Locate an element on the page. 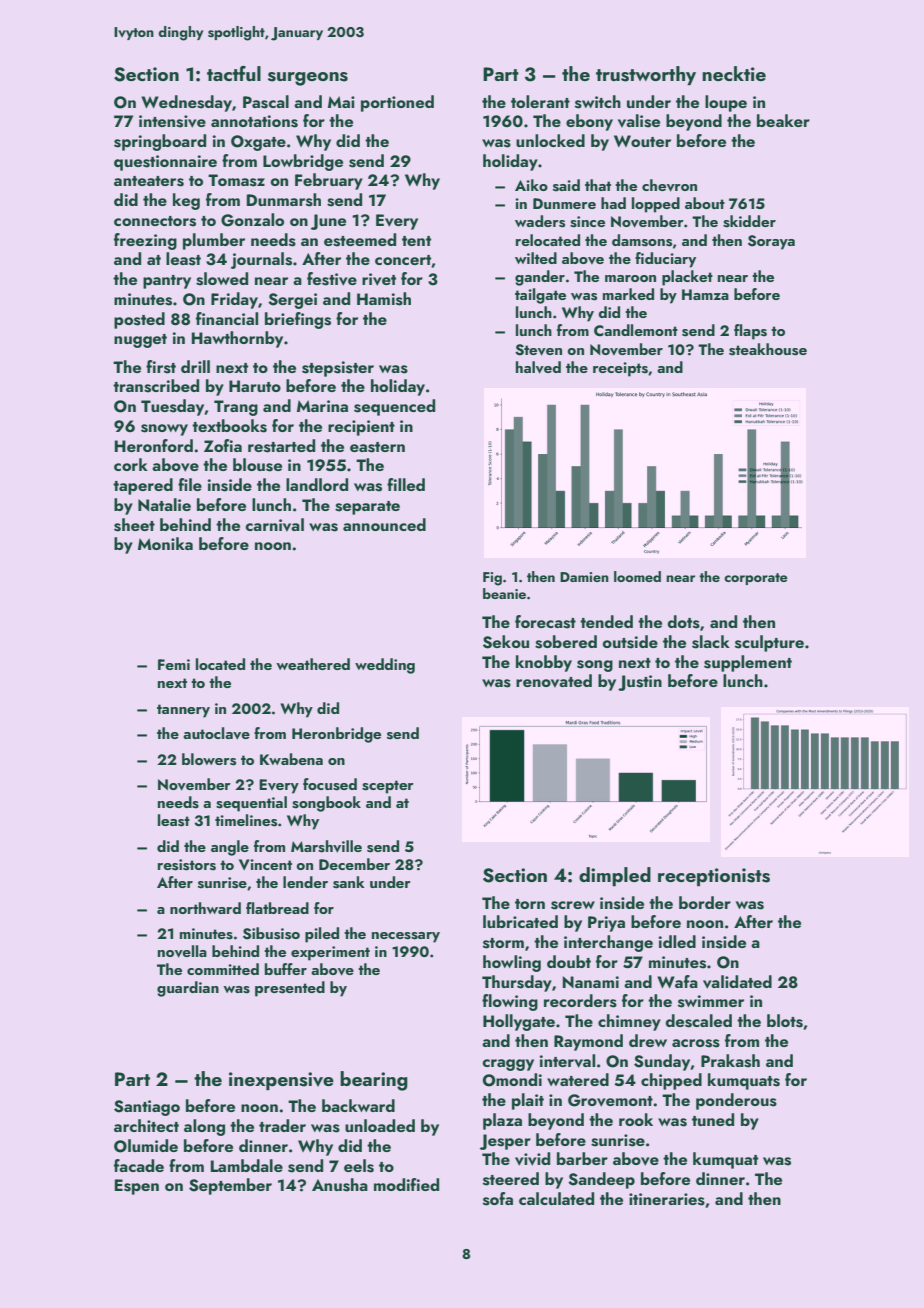  steakhouse is located at coordinates (768, 349).
